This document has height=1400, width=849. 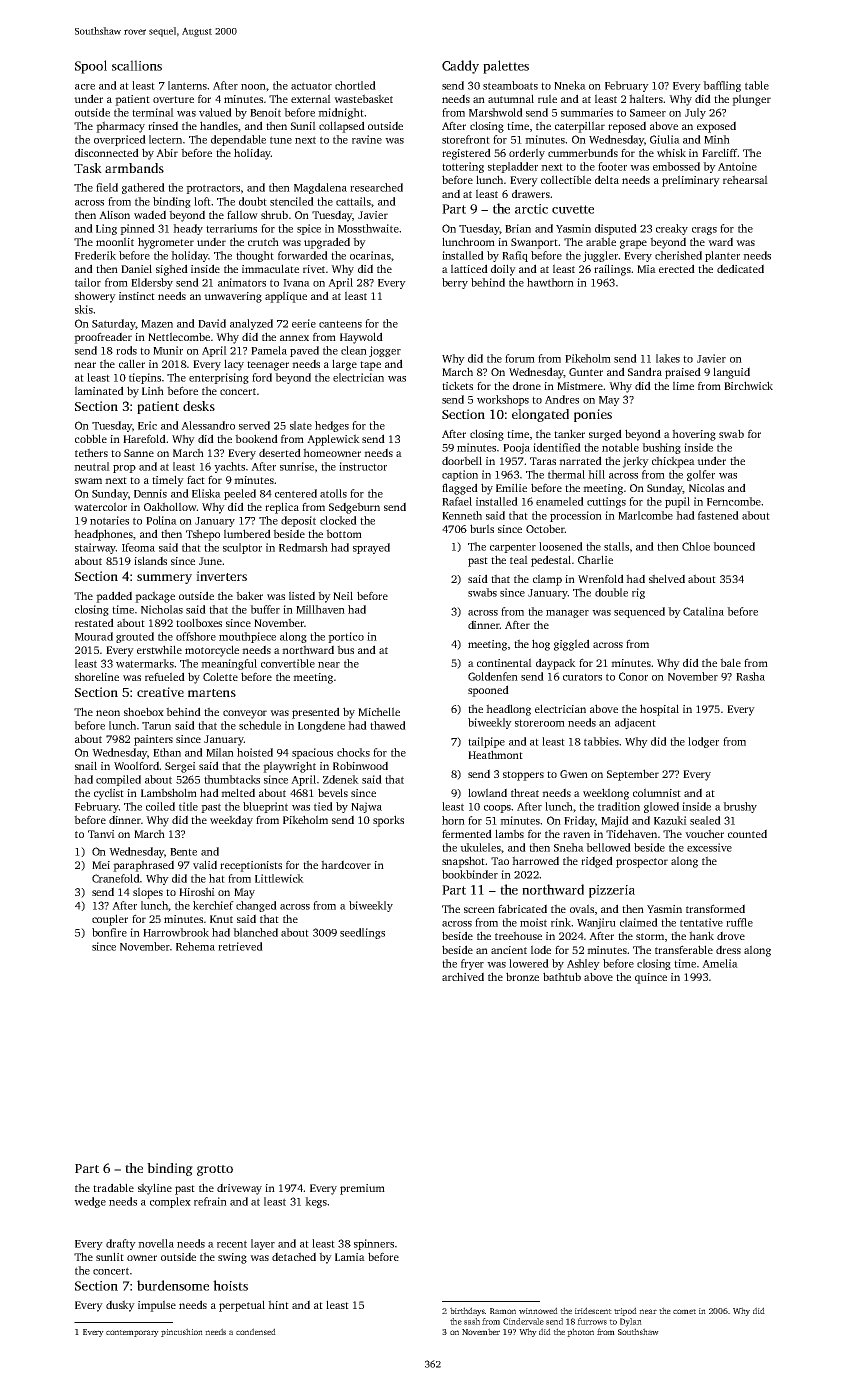 I want to click on lanterns, so click(x=187, y=85).
